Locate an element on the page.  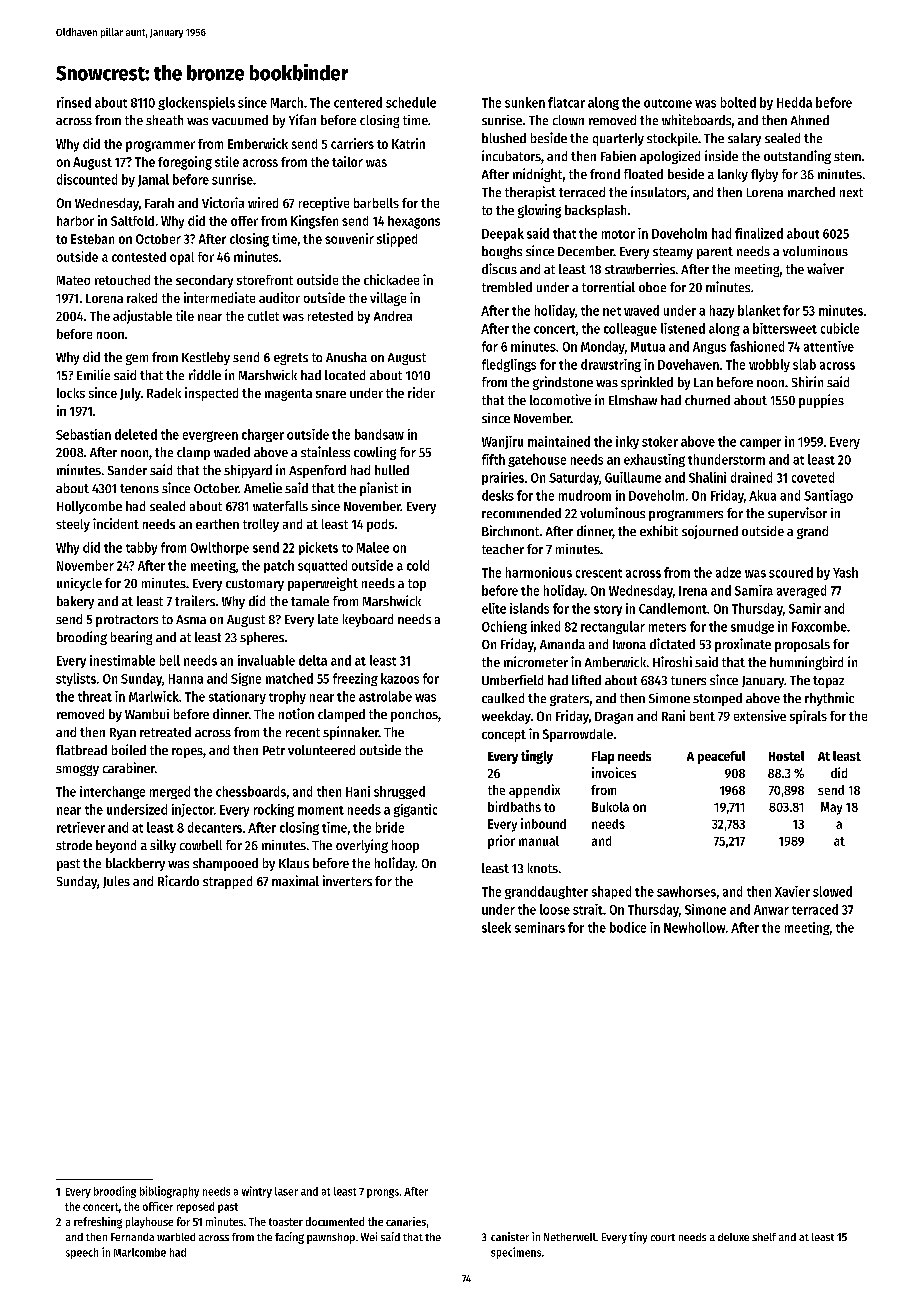
playhouse is located at coordinates (149, 1222).
